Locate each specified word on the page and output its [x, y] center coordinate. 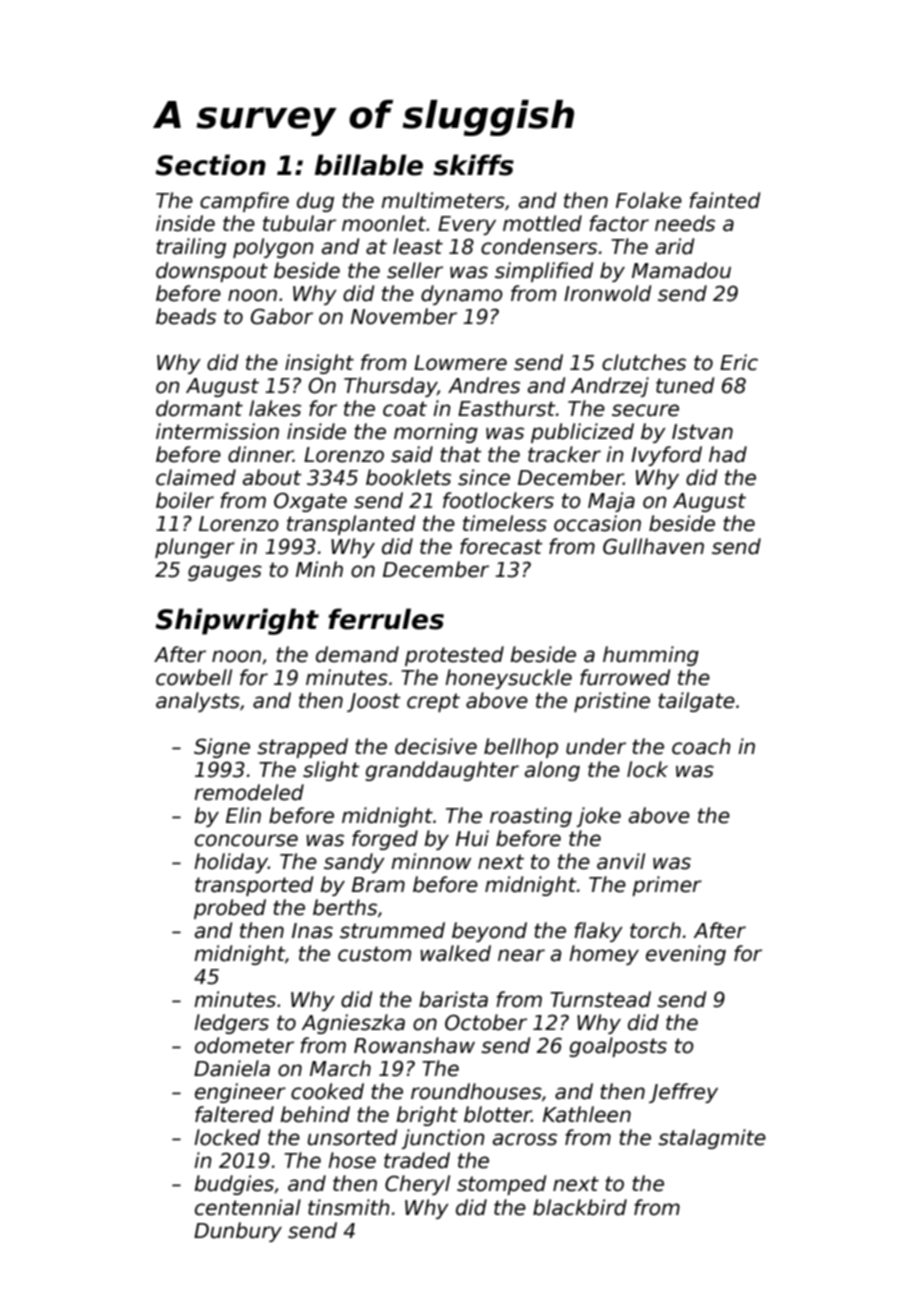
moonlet [384, 223]
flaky [598, 932]
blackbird [580, 1207]
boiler [185, 500]
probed [230, 909]
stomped [501, 1185]
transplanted [351, 525]
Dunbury [238, 1232]
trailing [191, 248]
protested [454, 656]
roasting [531, 817]
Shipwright [237, 621]
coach [701, 746]
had [728, 454]
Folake [649, 200]
